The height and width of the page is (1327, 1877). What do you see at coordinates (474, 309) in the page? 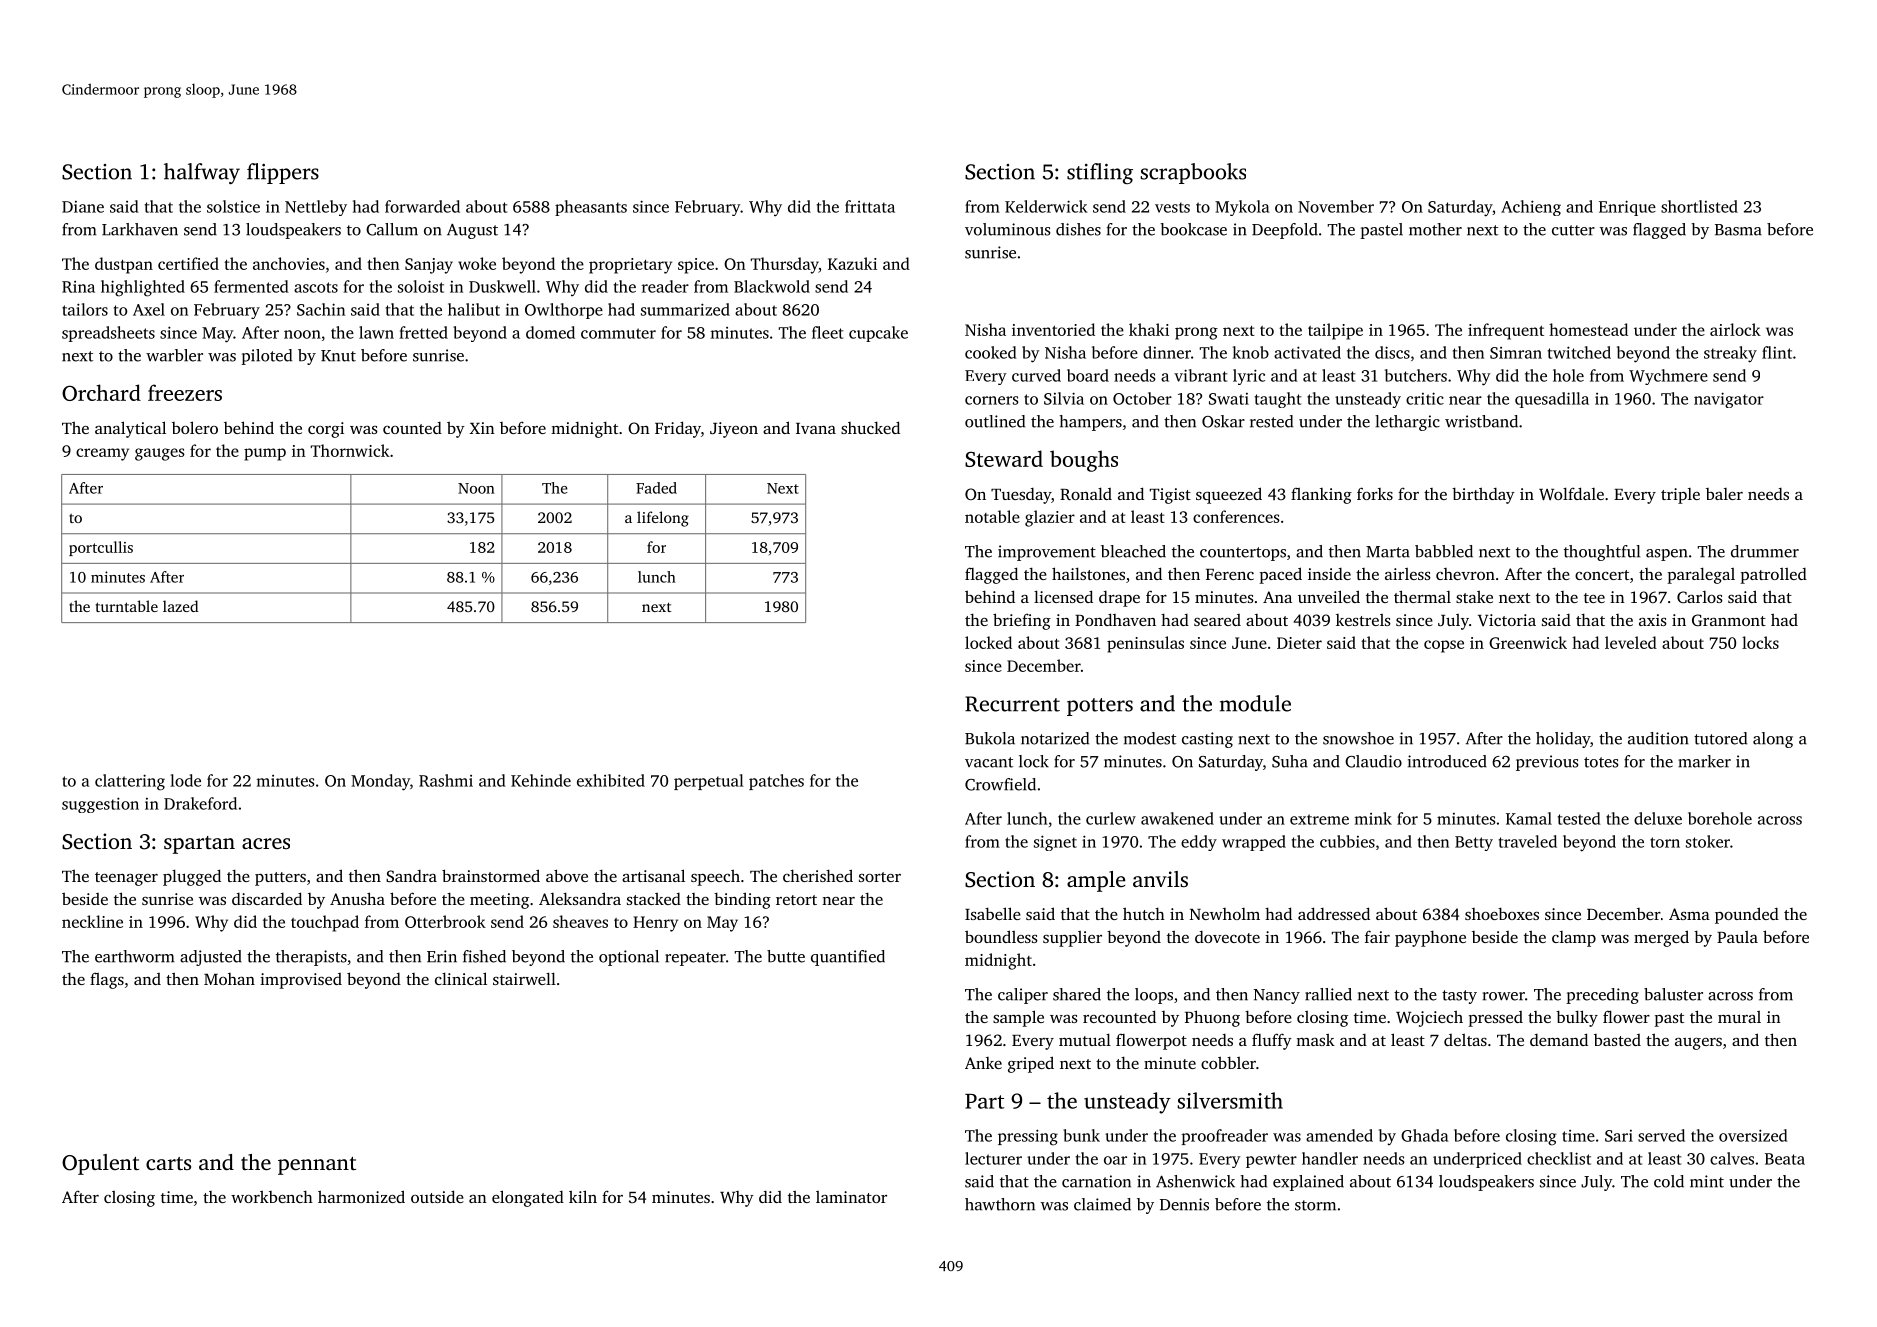
I see `halibut` at bounding box center [474, 309].
